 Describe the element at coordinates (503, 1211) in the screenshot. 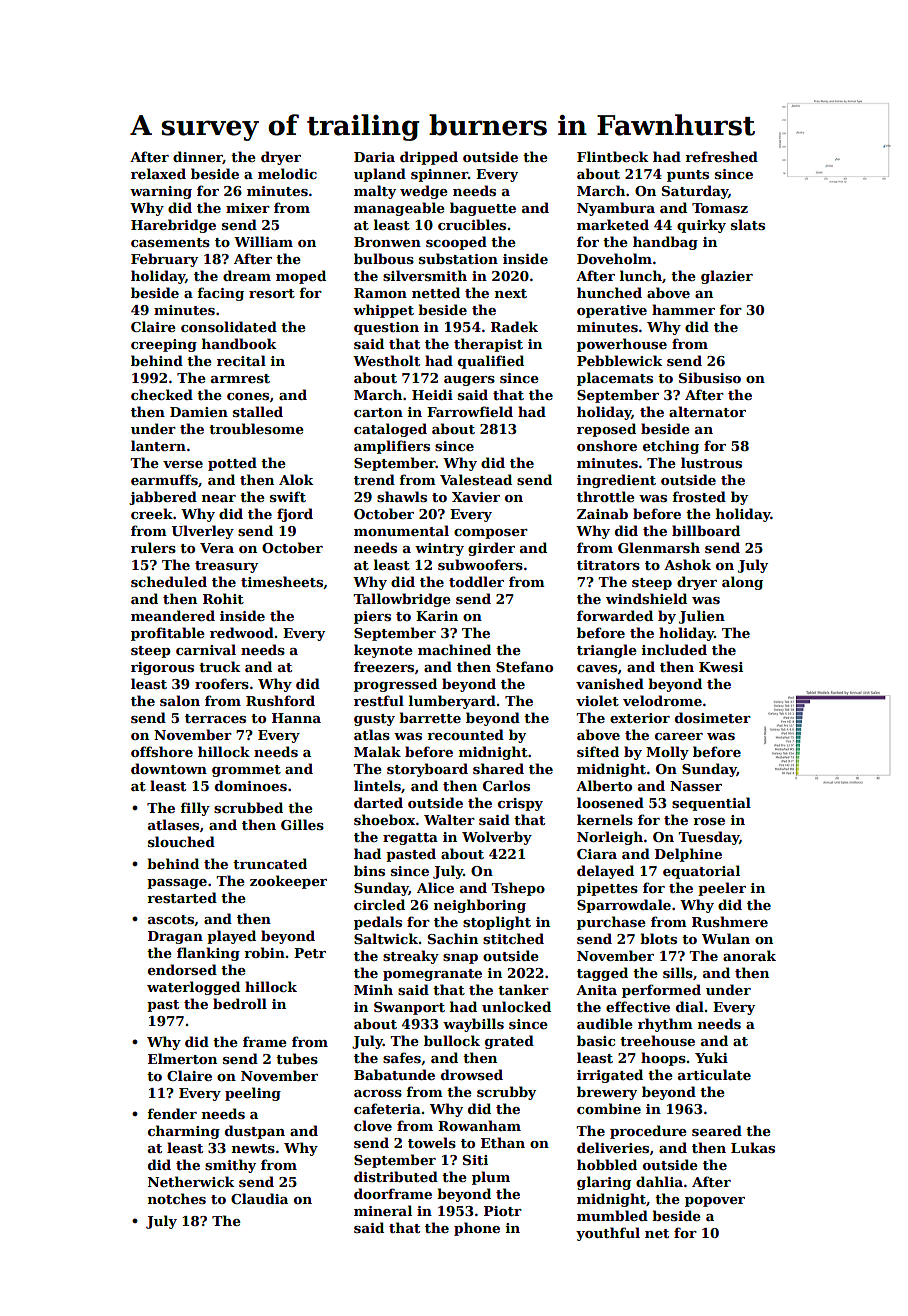

I see `Piotr` at that location.
